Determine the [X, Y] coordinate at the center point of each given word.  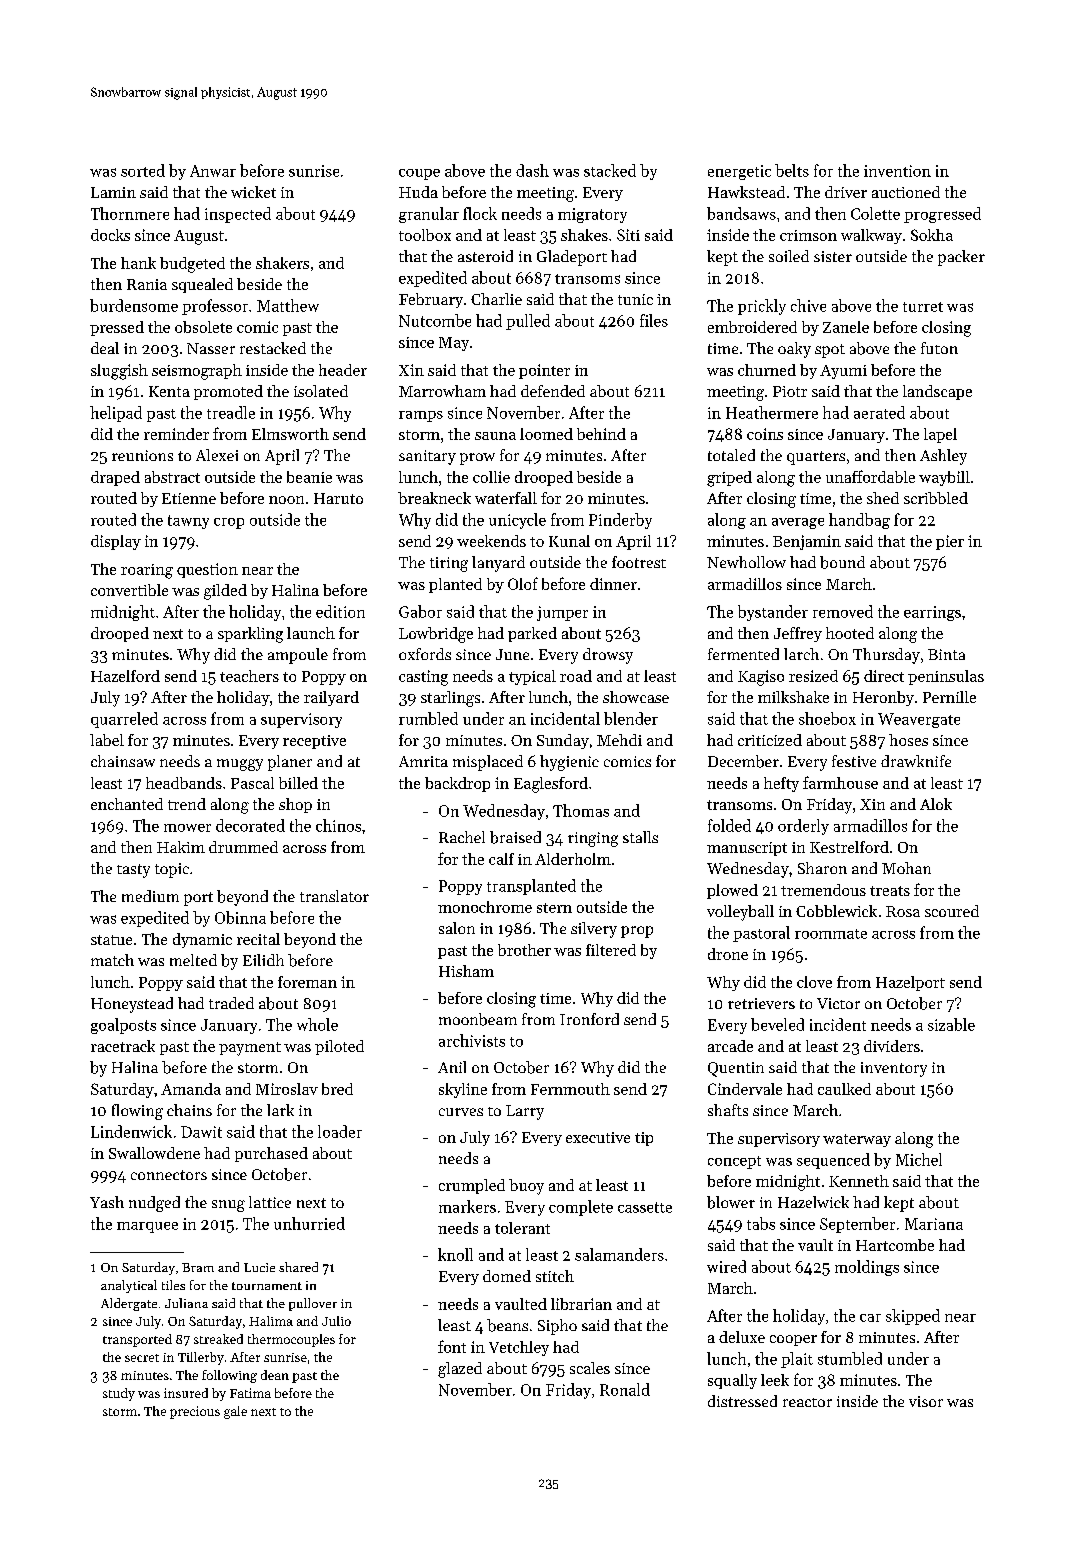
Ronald [625, 1389]
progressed [942, 215]
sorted [143, 170]
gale [235, 1412]
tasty [133, 871]
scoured [952, 911]
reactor [807, 1402]
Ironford [589, 1019]
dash [532, 170]
